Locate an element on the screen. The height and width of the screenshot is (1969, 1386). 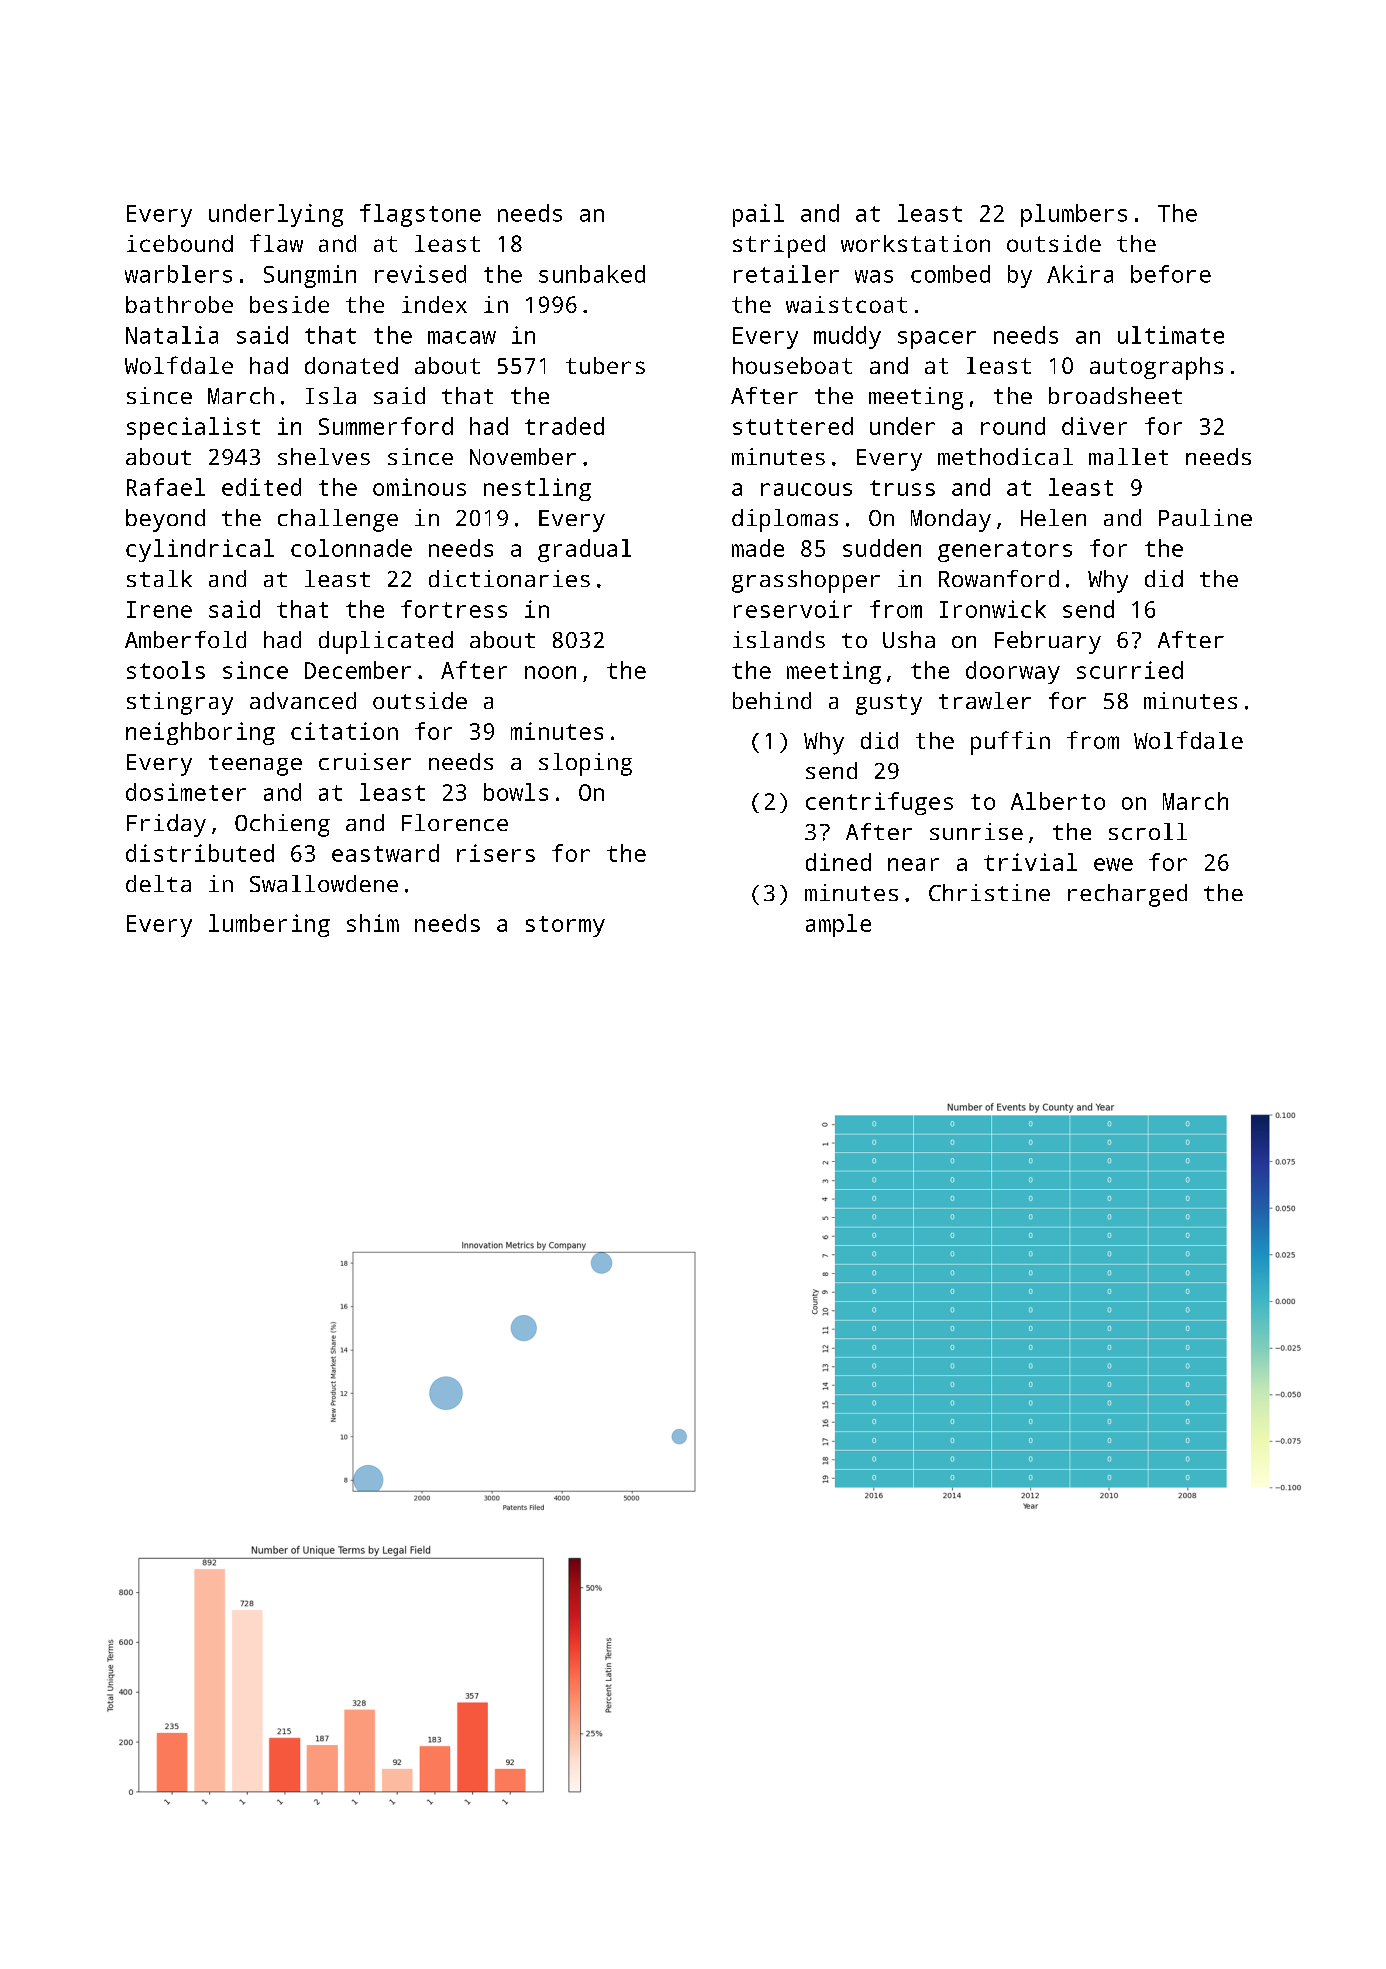
cylindrical is located at coordinates (200, 550).
